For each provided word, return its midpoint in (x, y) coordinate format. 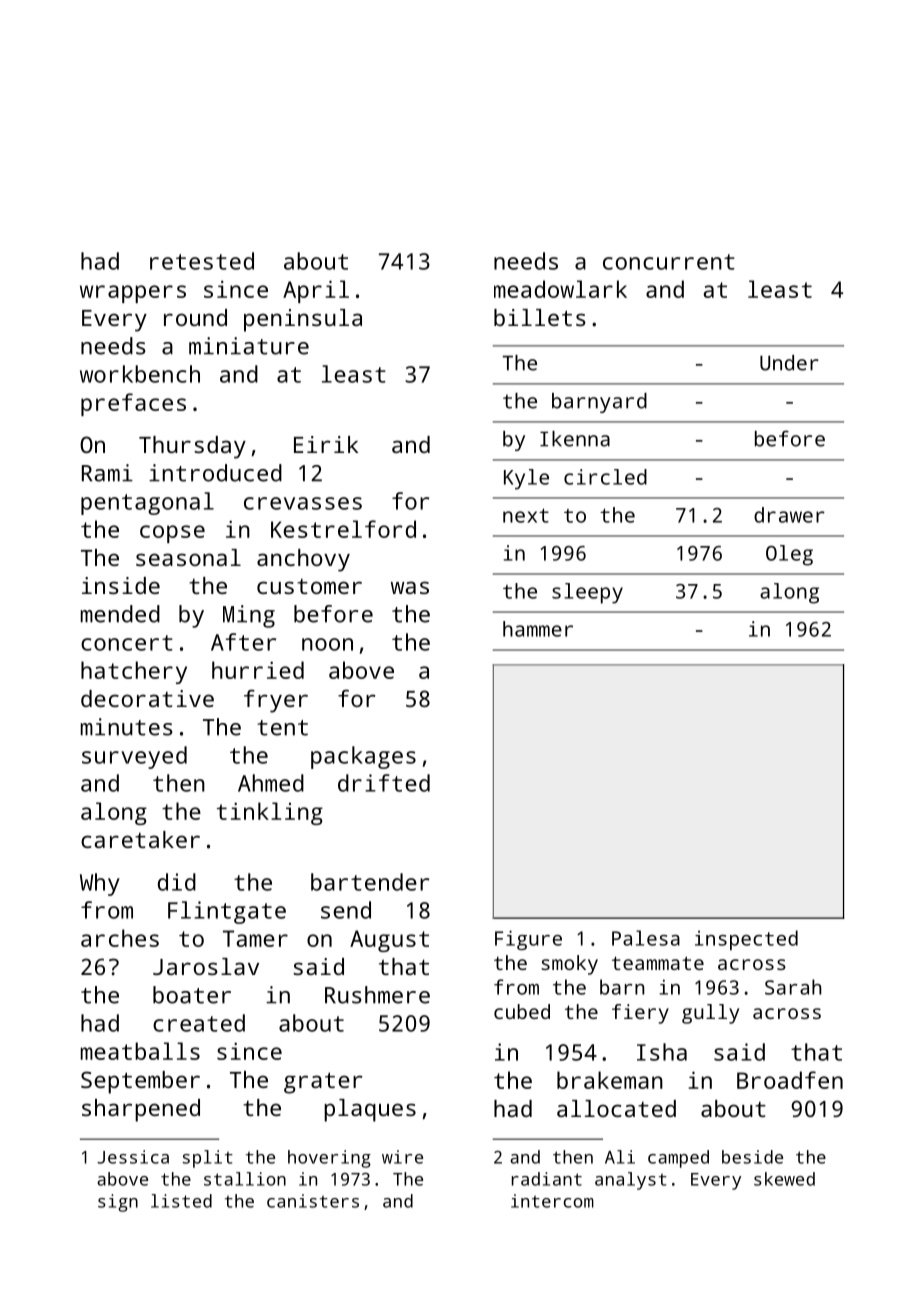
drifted (384, 783)
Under (789, 363)
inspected (746, 940)
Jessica (133, 1157)
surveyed (134, 757)
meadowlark (560, 289)
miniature (249, 346)
